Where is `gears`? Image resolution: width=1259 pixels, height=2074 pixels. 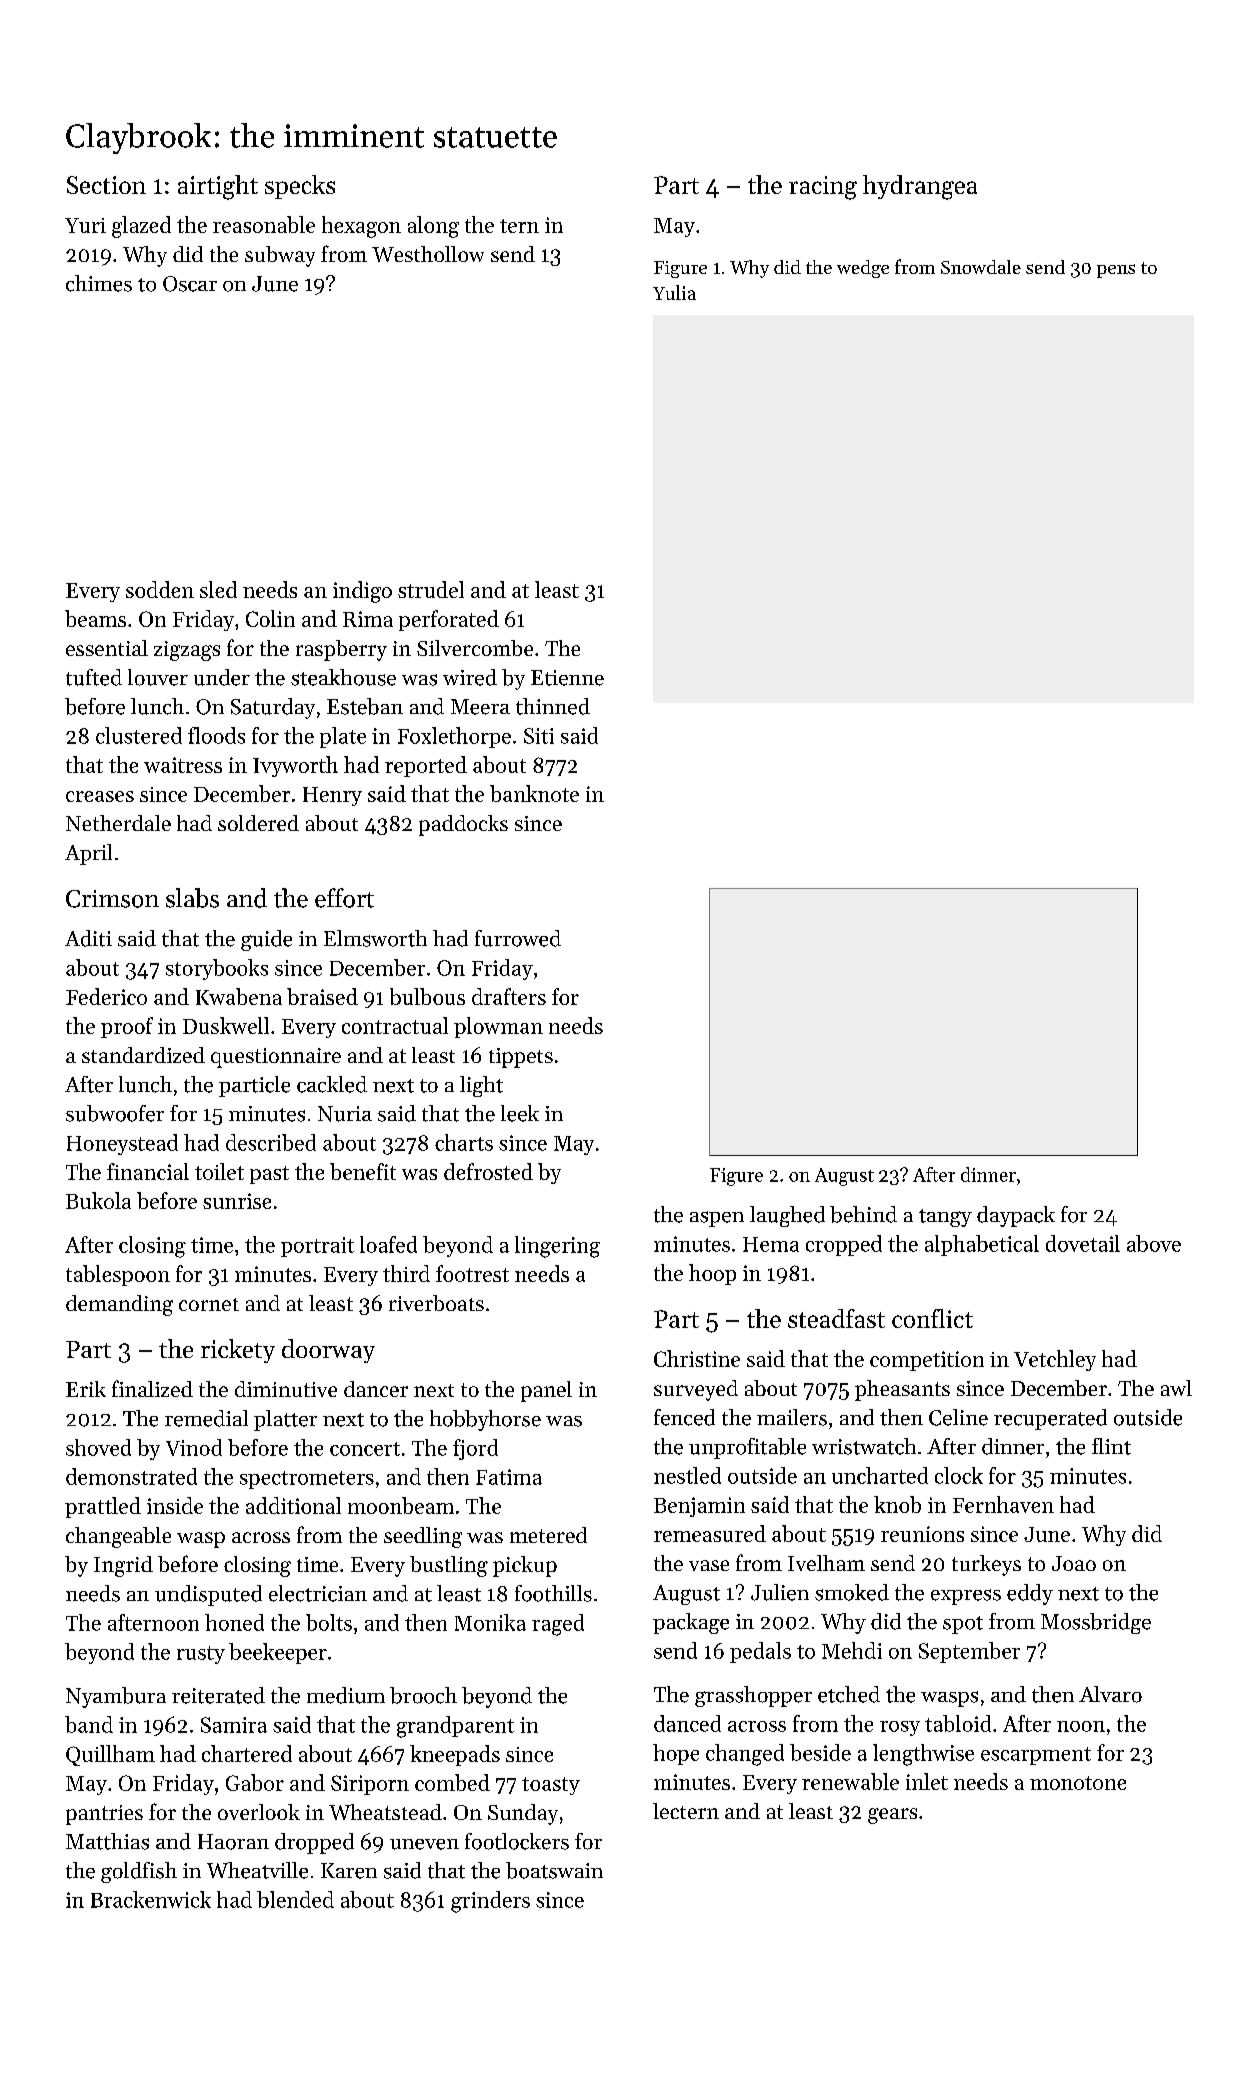 gears is located at coordinates (892, 1816).
